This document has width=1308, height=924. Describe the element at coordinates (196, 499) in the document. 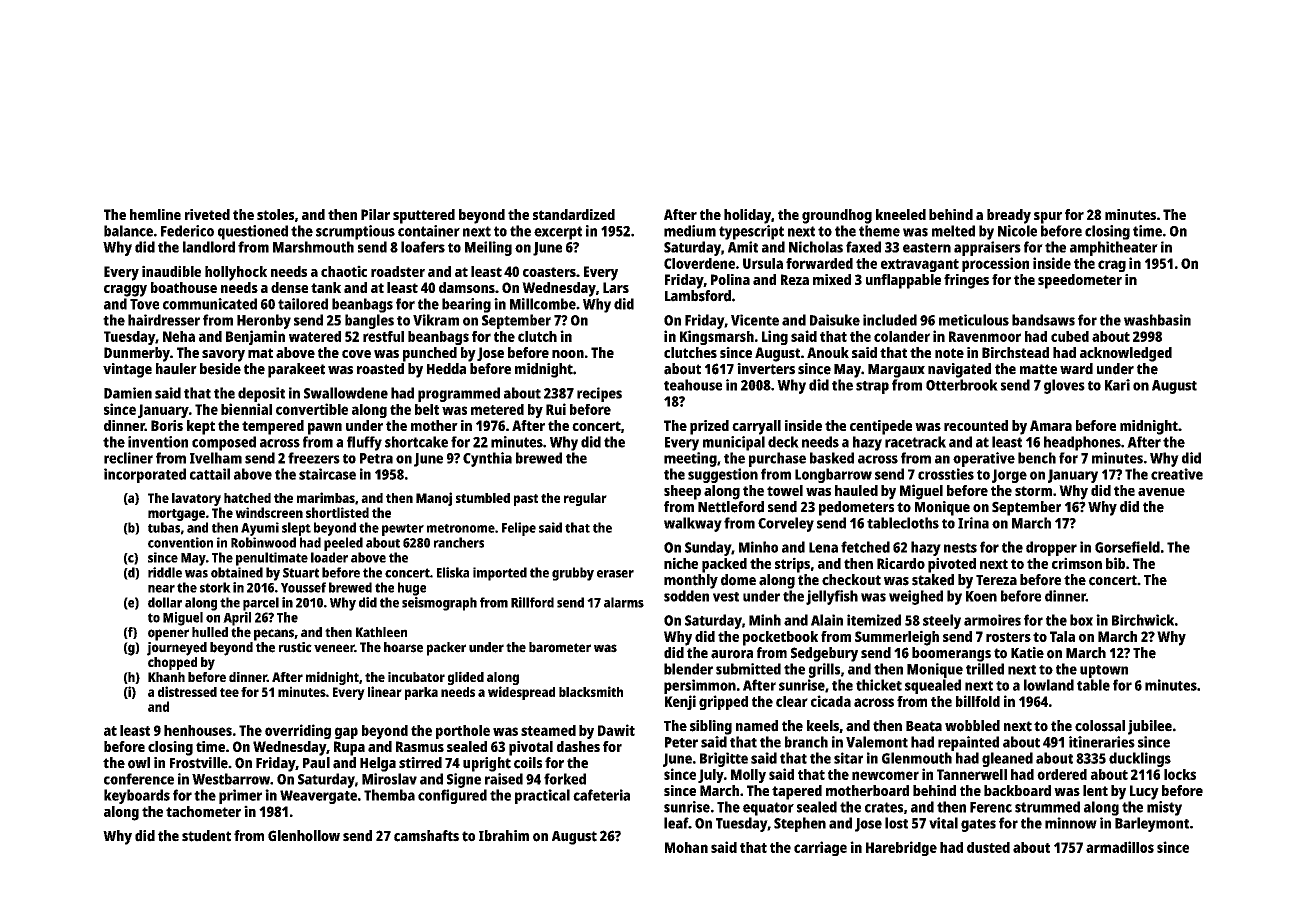

I see `lavatory` at that location.
